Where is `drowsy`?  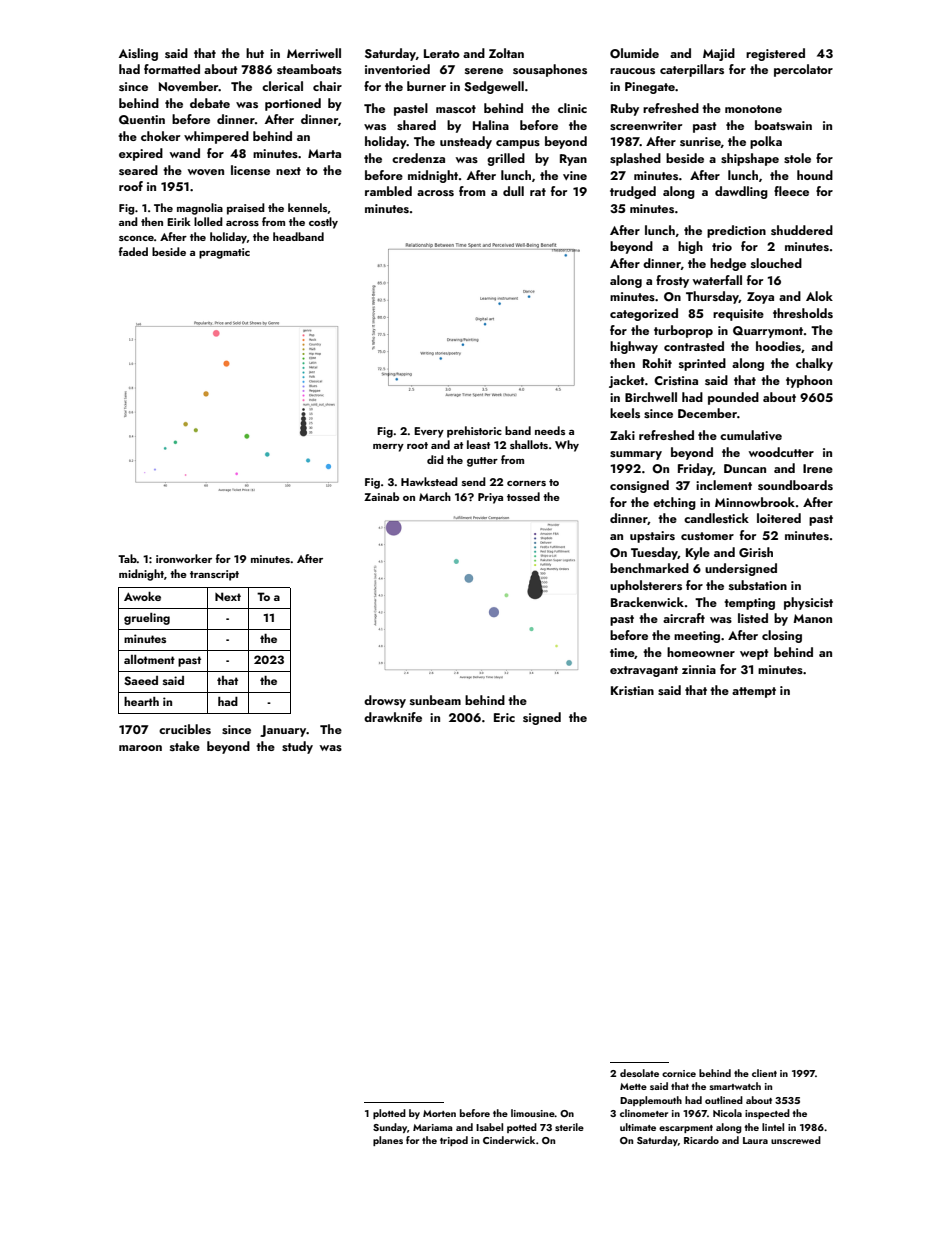 drowsy is located at coordinates (385, 701).
